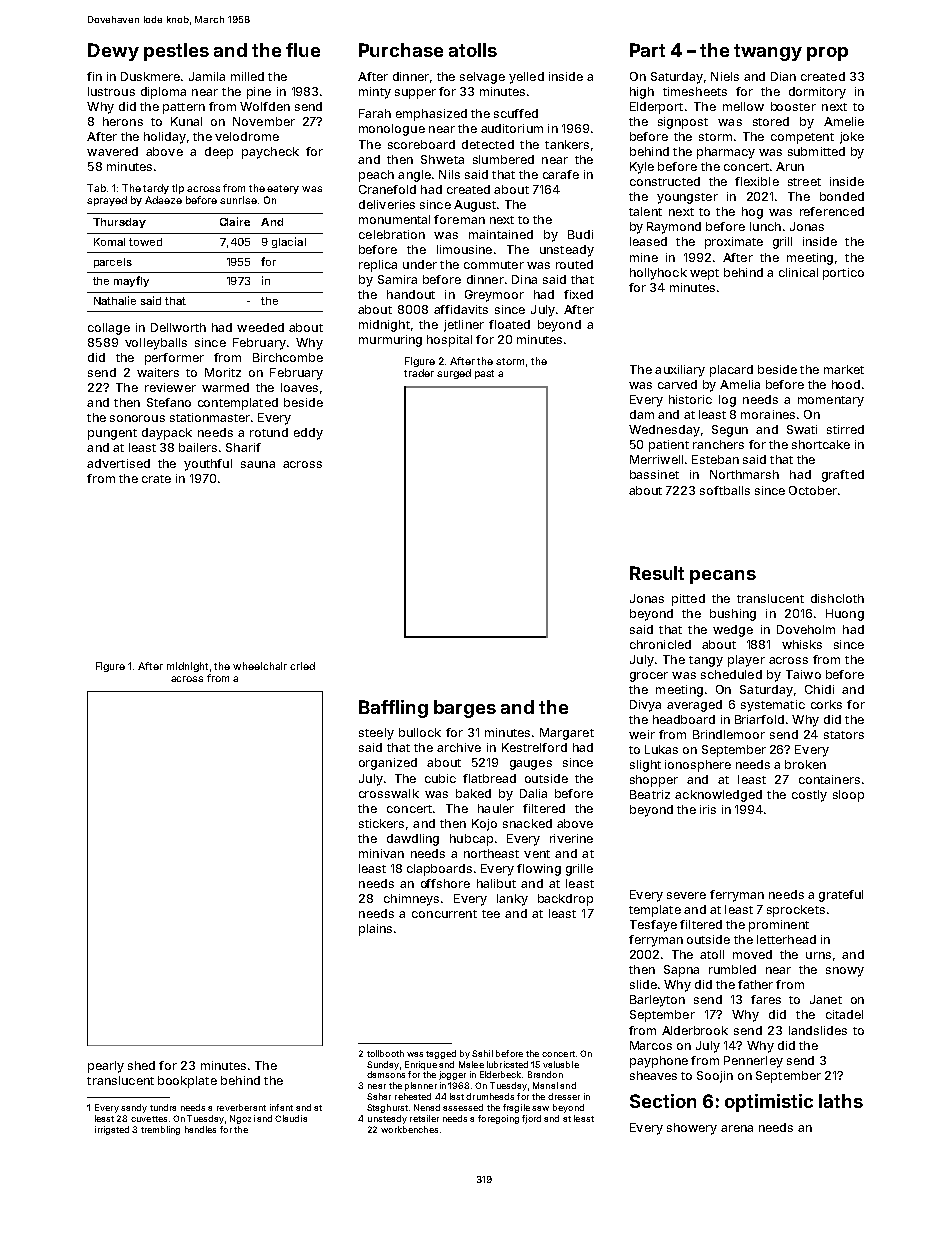 This screenshot has height=1233, width=952. I want to click on stationmaster, so click(210, 417).
